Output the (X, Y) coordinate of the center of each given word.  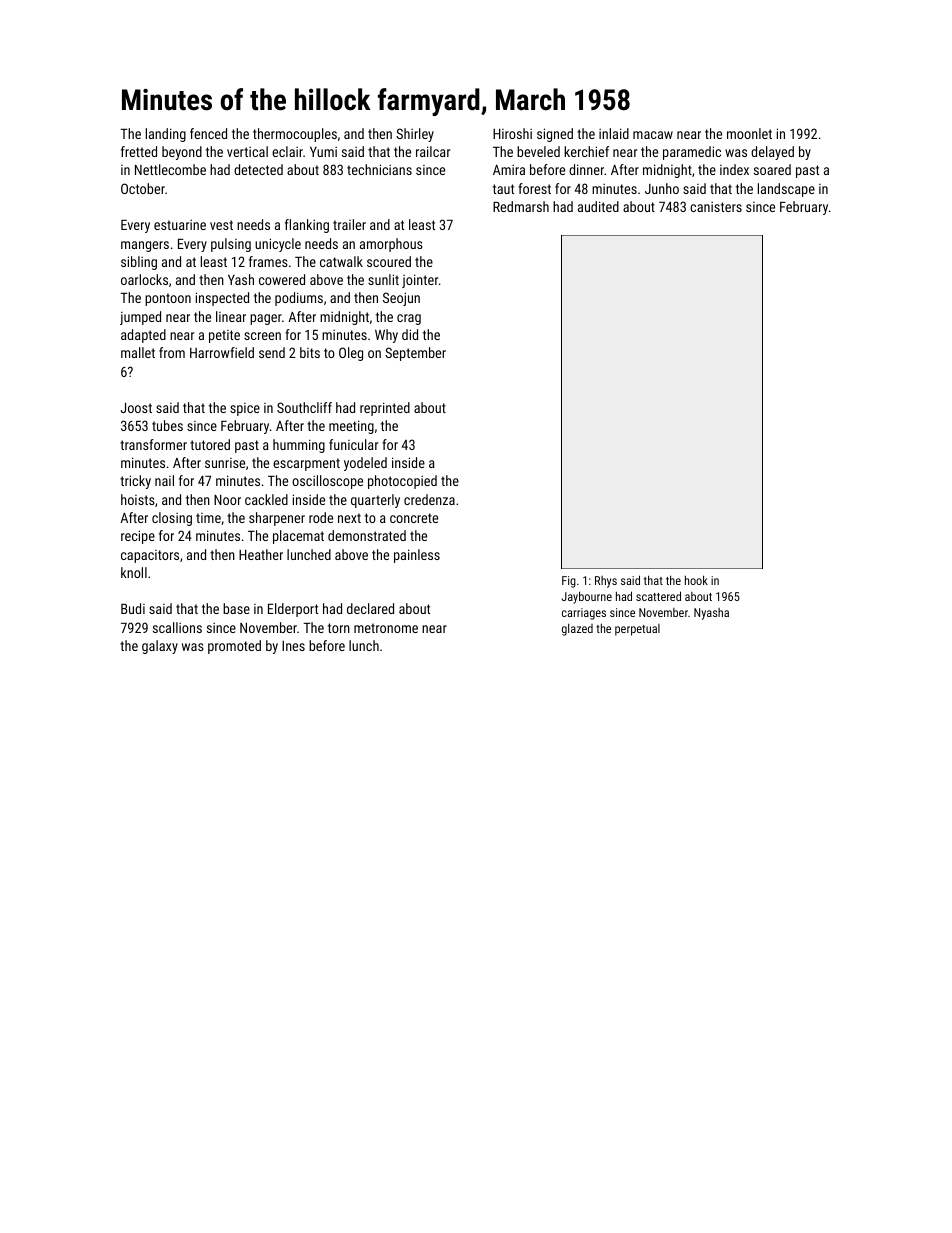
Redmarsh (521, 206)
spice (245, 409)
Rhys (606, 582)
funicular (353, 444)
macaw (653, 135)
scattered (658, 596)
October (143, 188)
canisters (716, 207)
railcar (433, 151)
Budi (133, 608)
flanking (307, 226)
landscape (786, 190)
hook (696, 580)
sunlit (383, 279)
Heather (261, 554)
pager (266, 319)
